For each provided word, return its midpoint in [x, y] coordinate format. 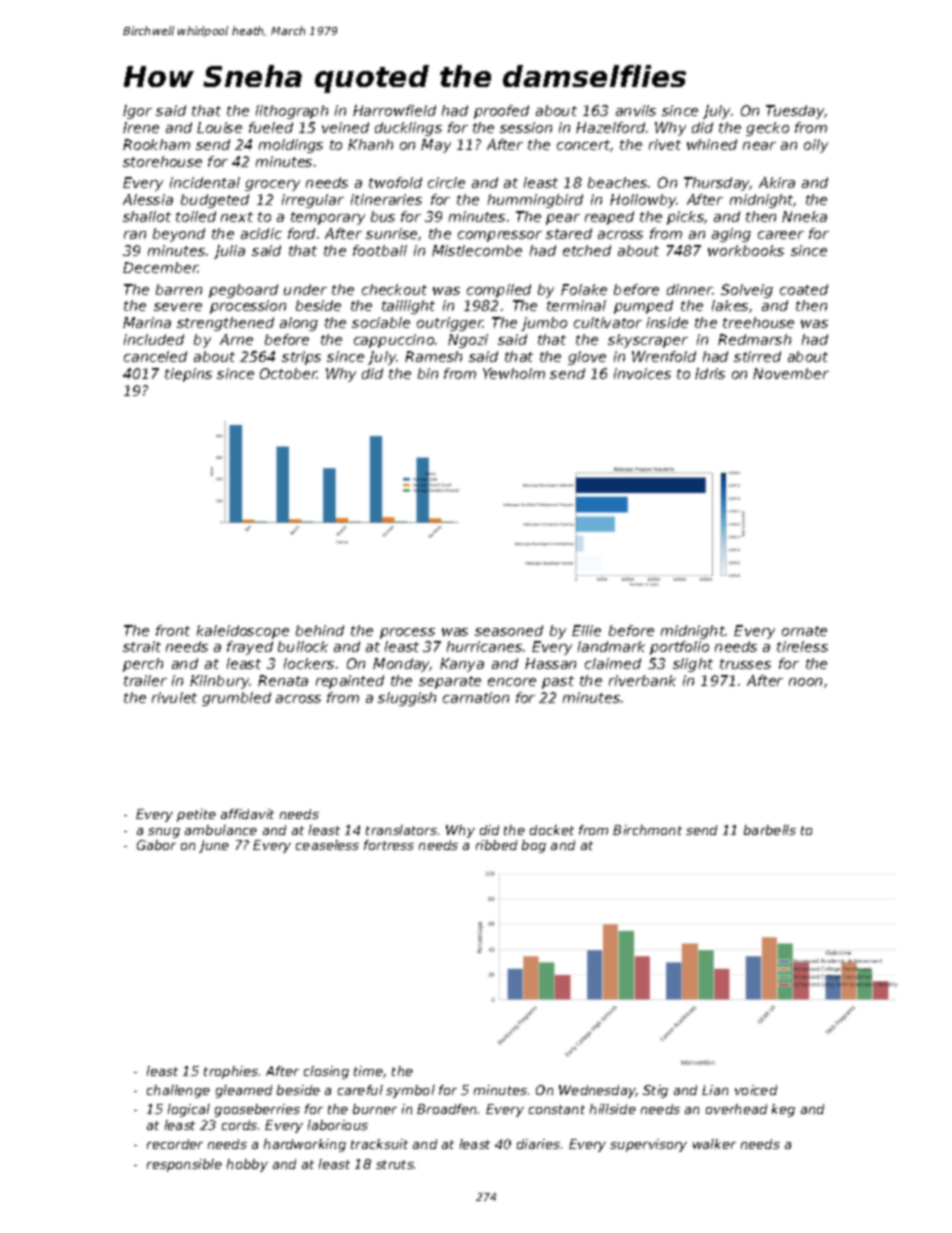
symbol [410, 1091]
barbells [770, 830]
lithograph [292, 112]
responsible [184, 1165]
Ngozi [468, 341]
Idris [710, 373]
